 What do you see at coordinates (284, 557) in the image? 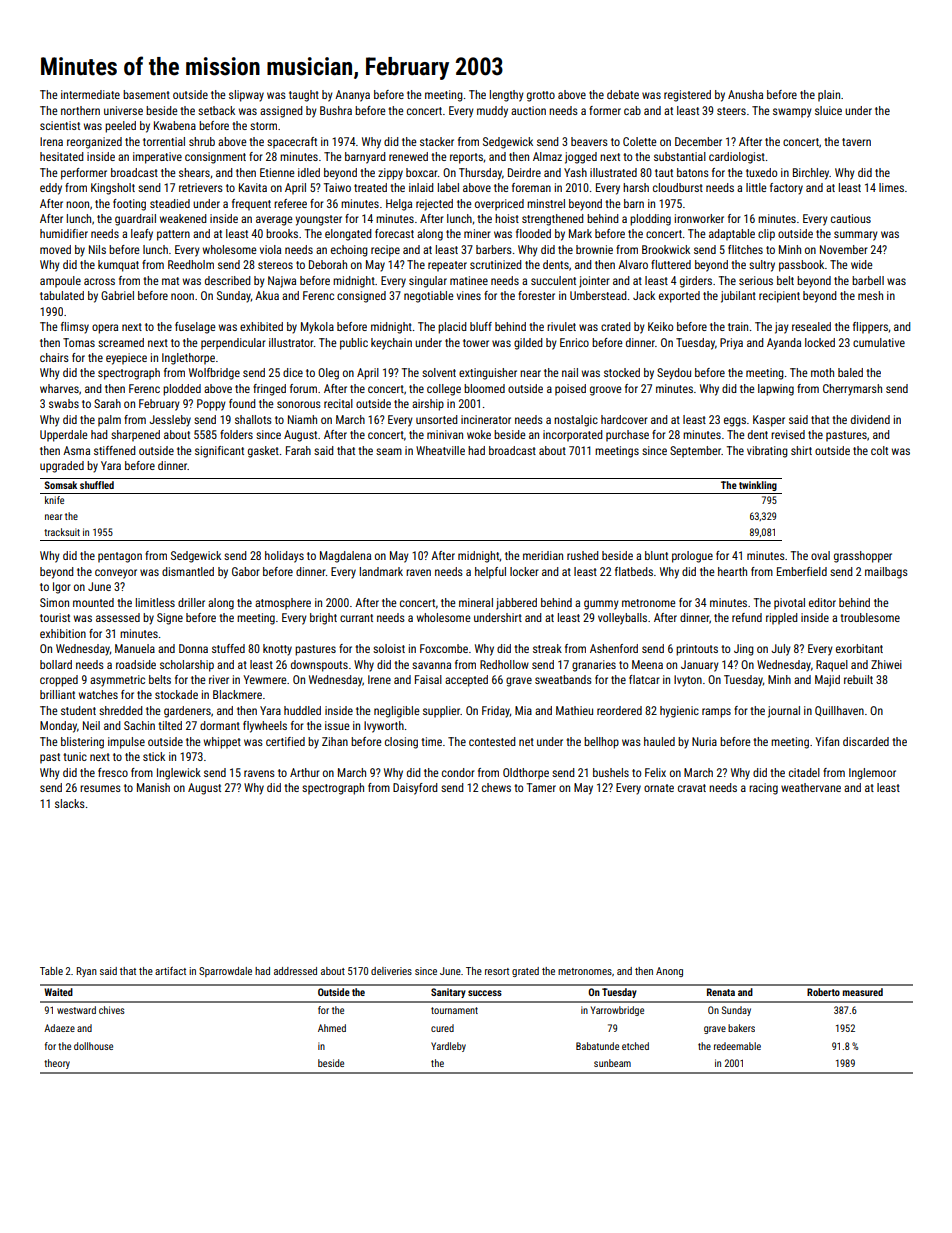
I see `holidays` at bounding box center [284, 557].
